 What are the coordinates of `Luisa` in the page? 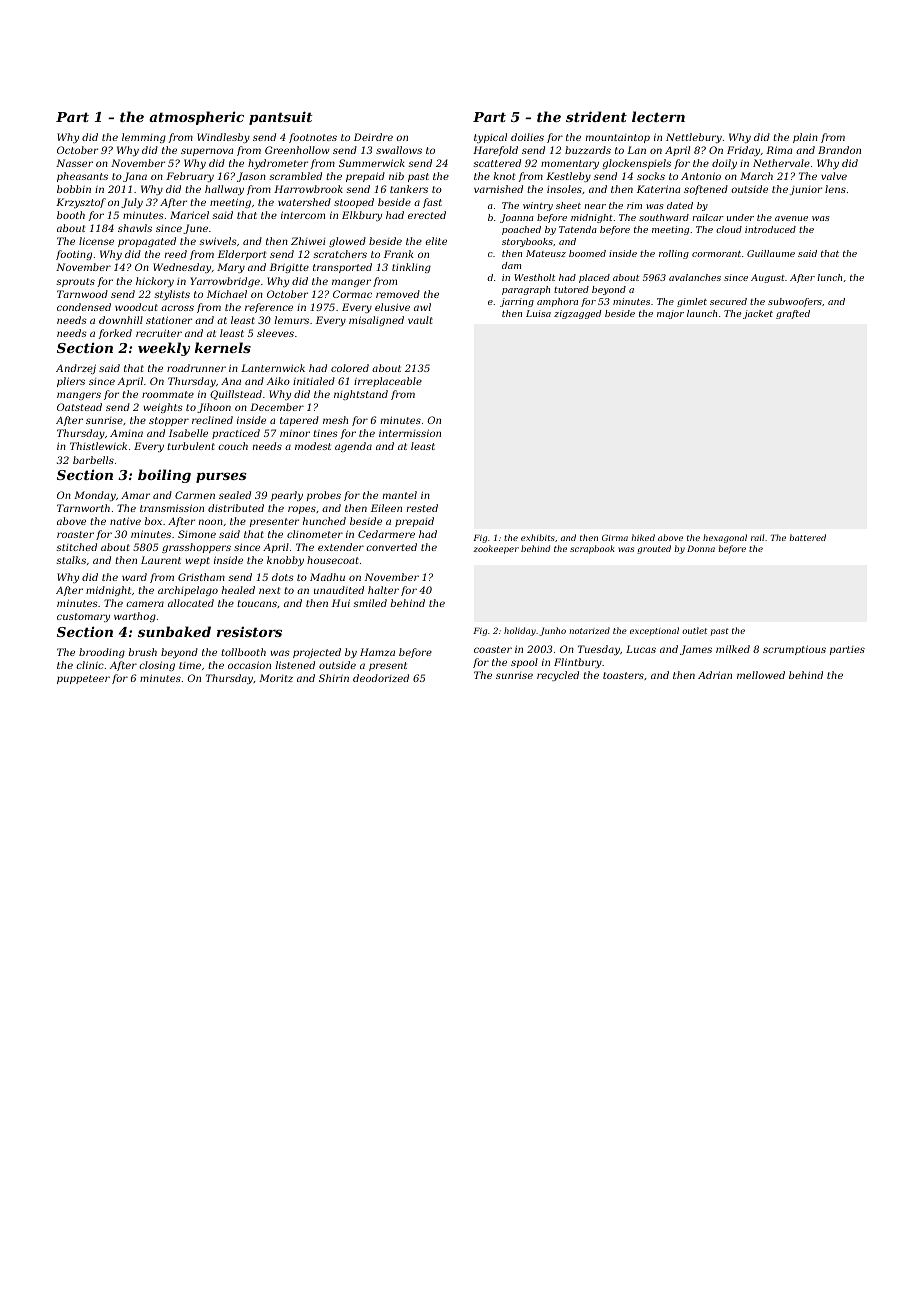 It's located at (538, 313).
